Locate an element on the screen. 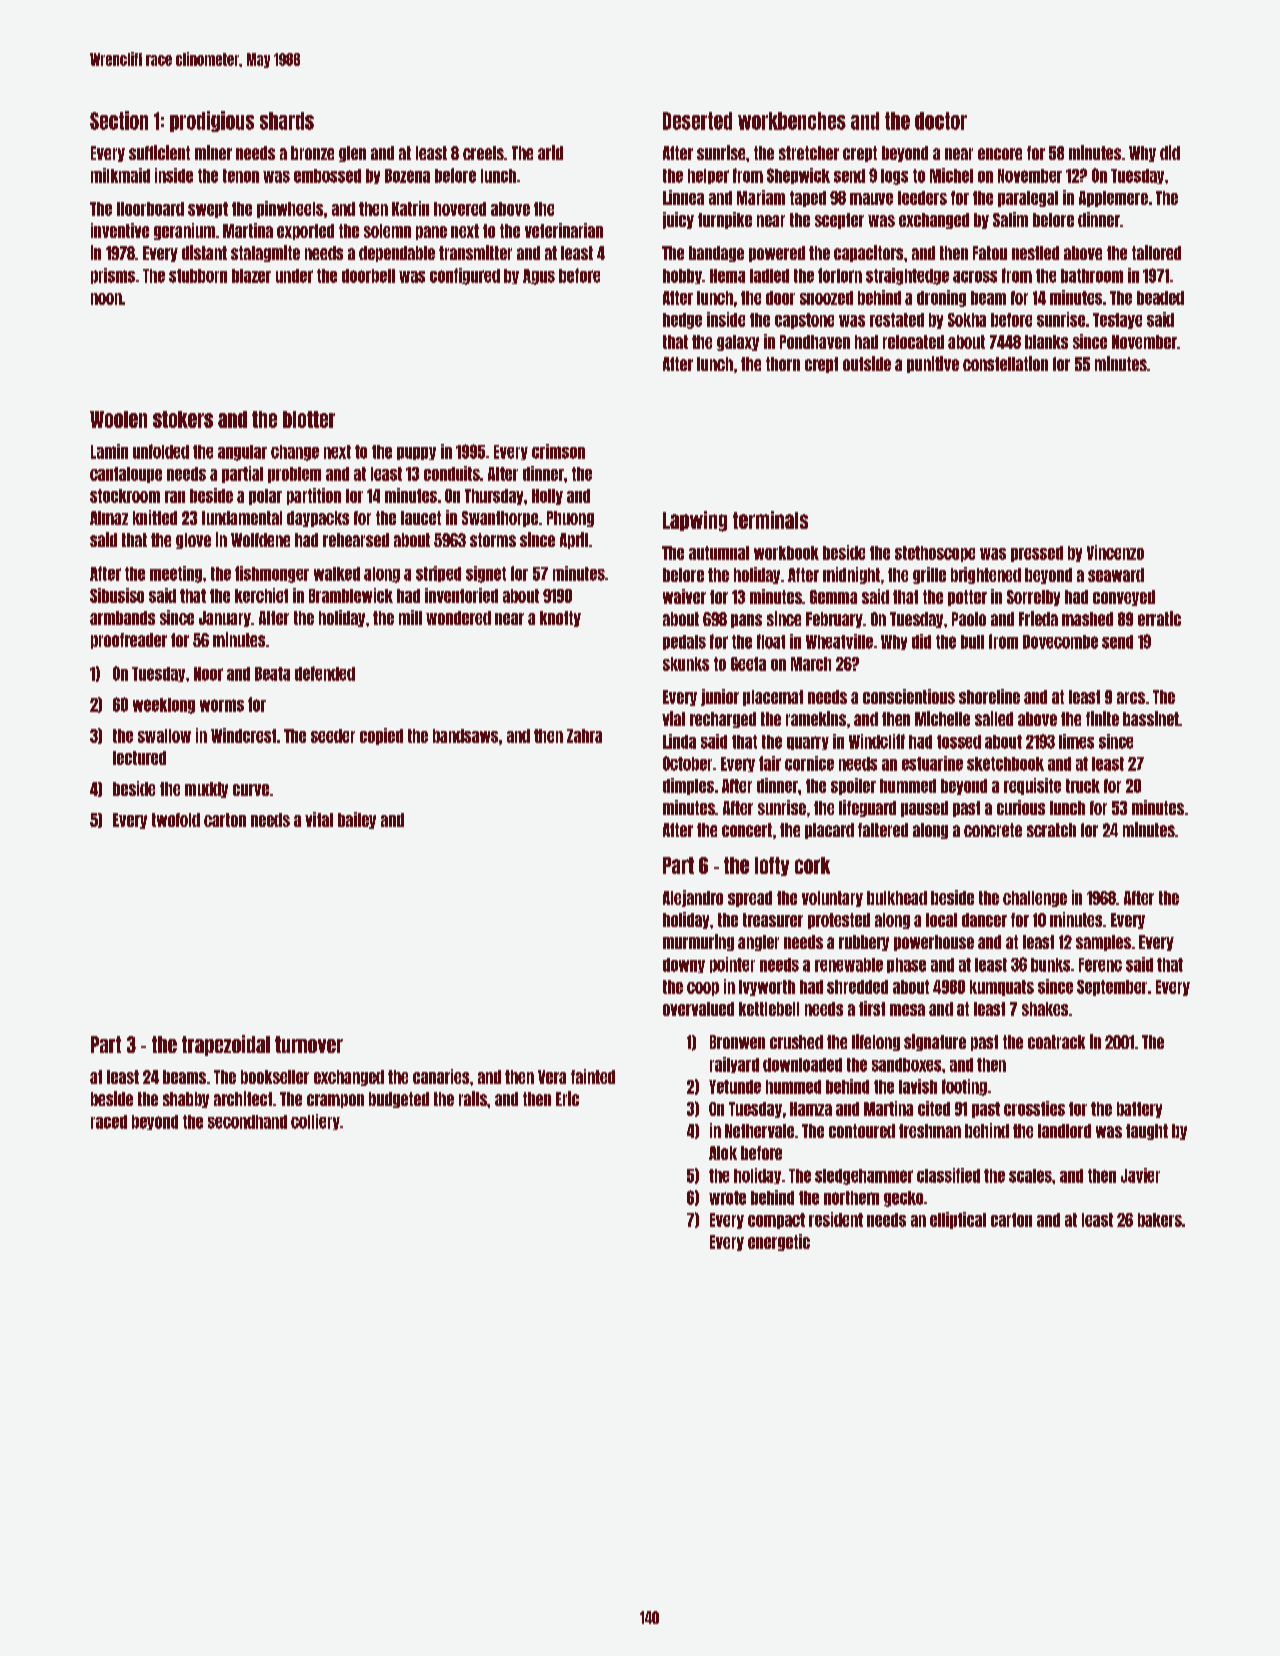 The image size is (1280, 1656). Alok is located at coordinates (723, 1153).
